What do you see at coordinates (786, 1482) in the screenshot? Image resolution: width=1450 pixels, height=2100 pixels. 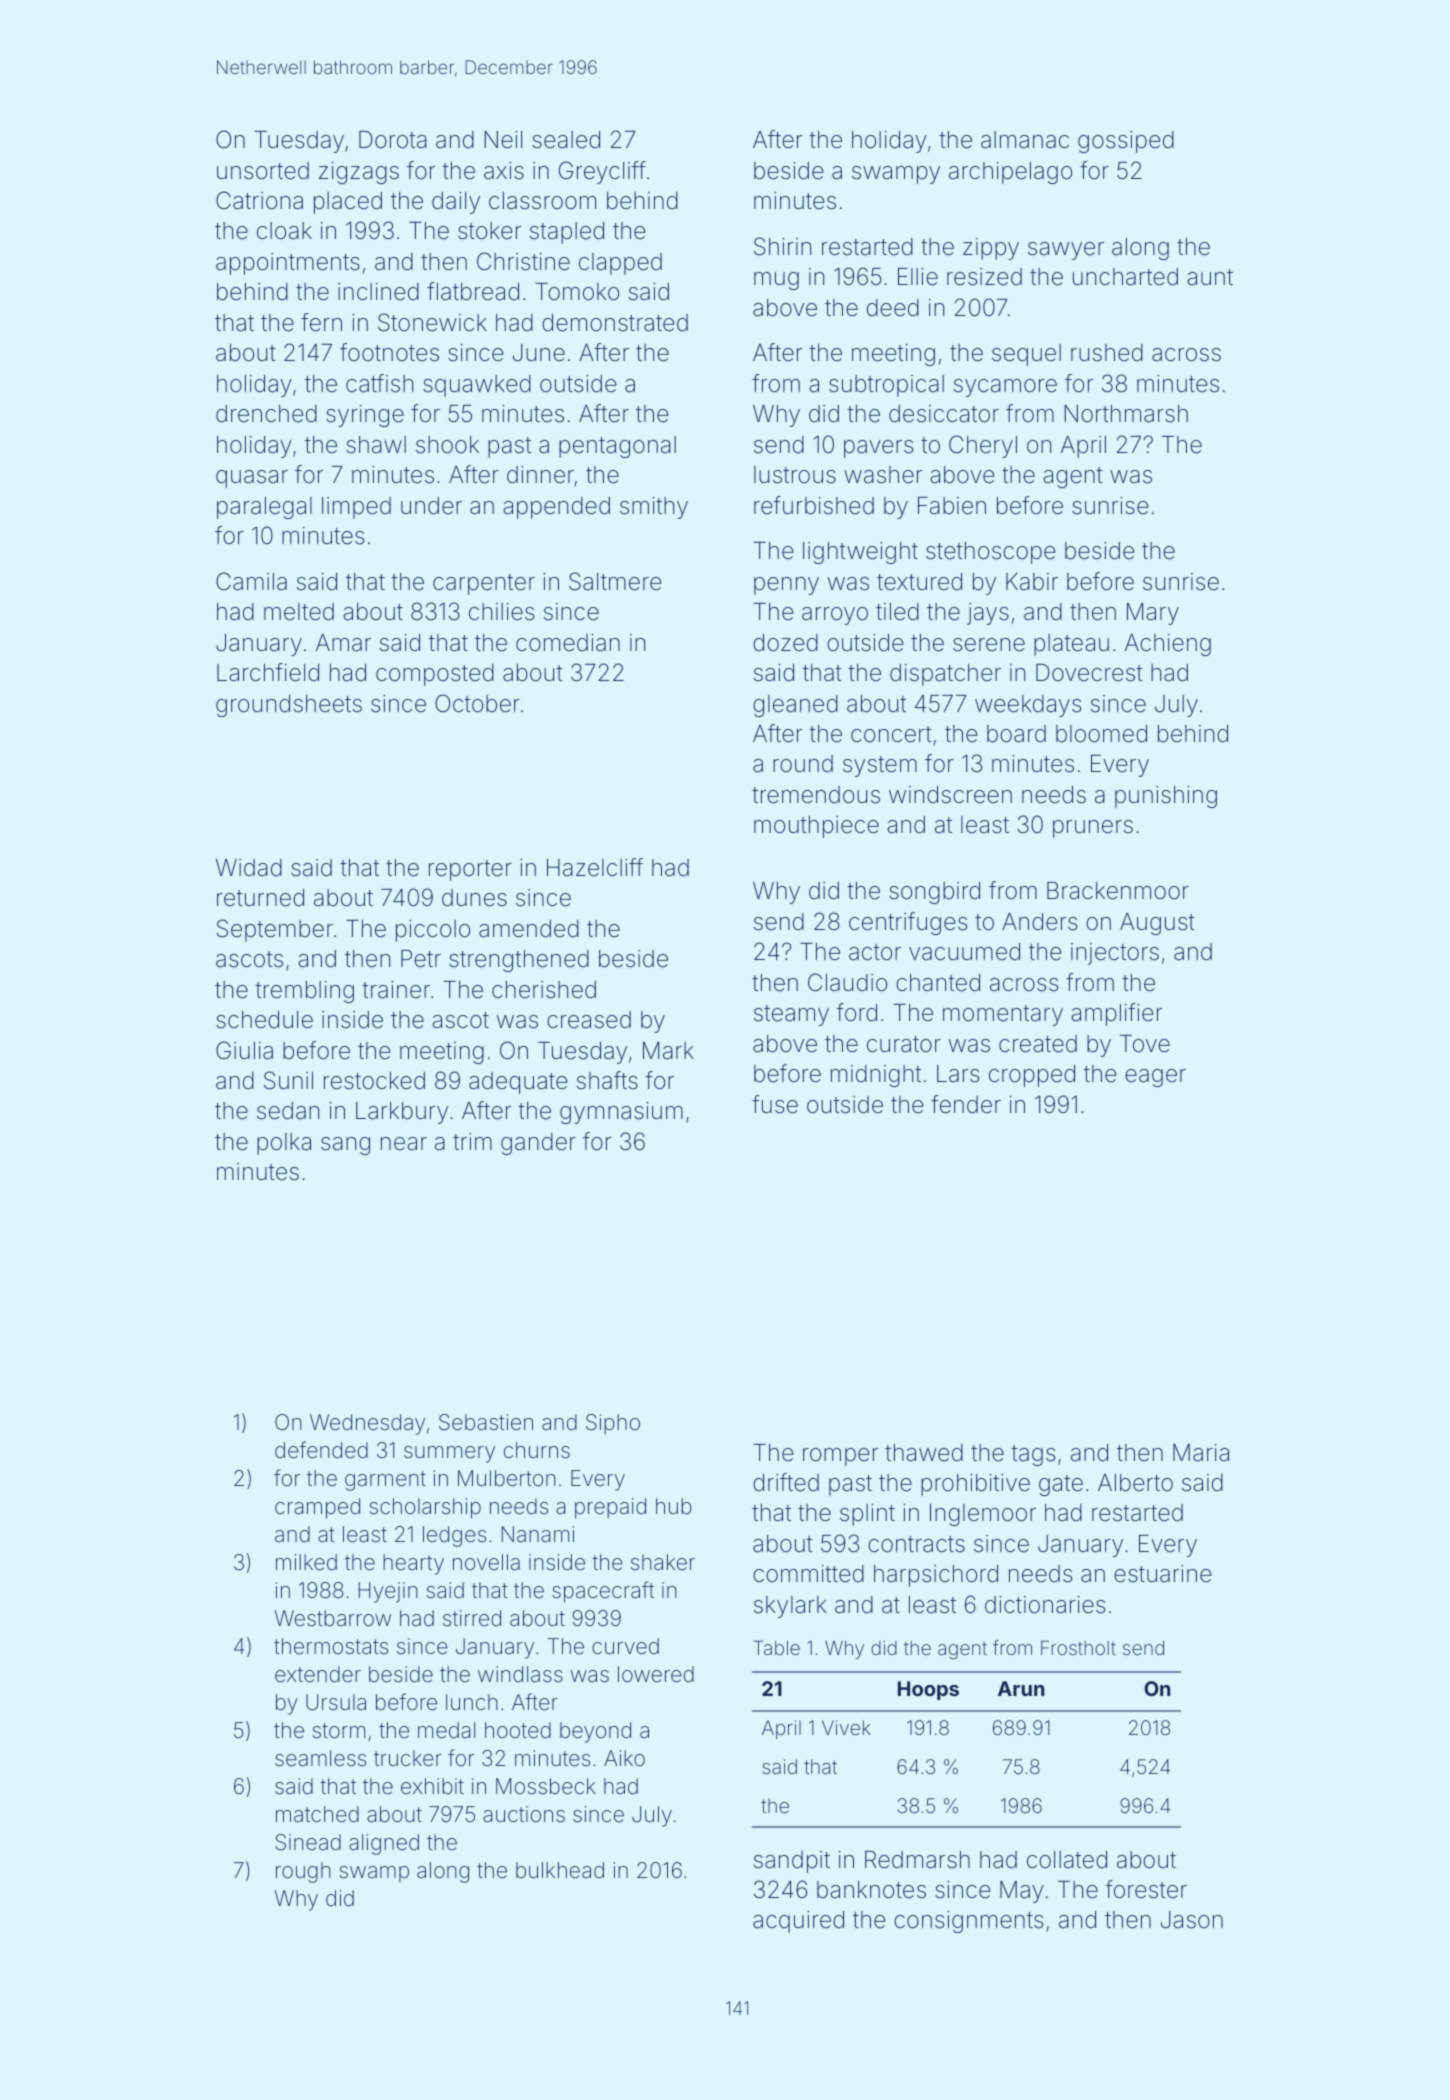 I see `drifted` at bounding box center [786, 1482].
